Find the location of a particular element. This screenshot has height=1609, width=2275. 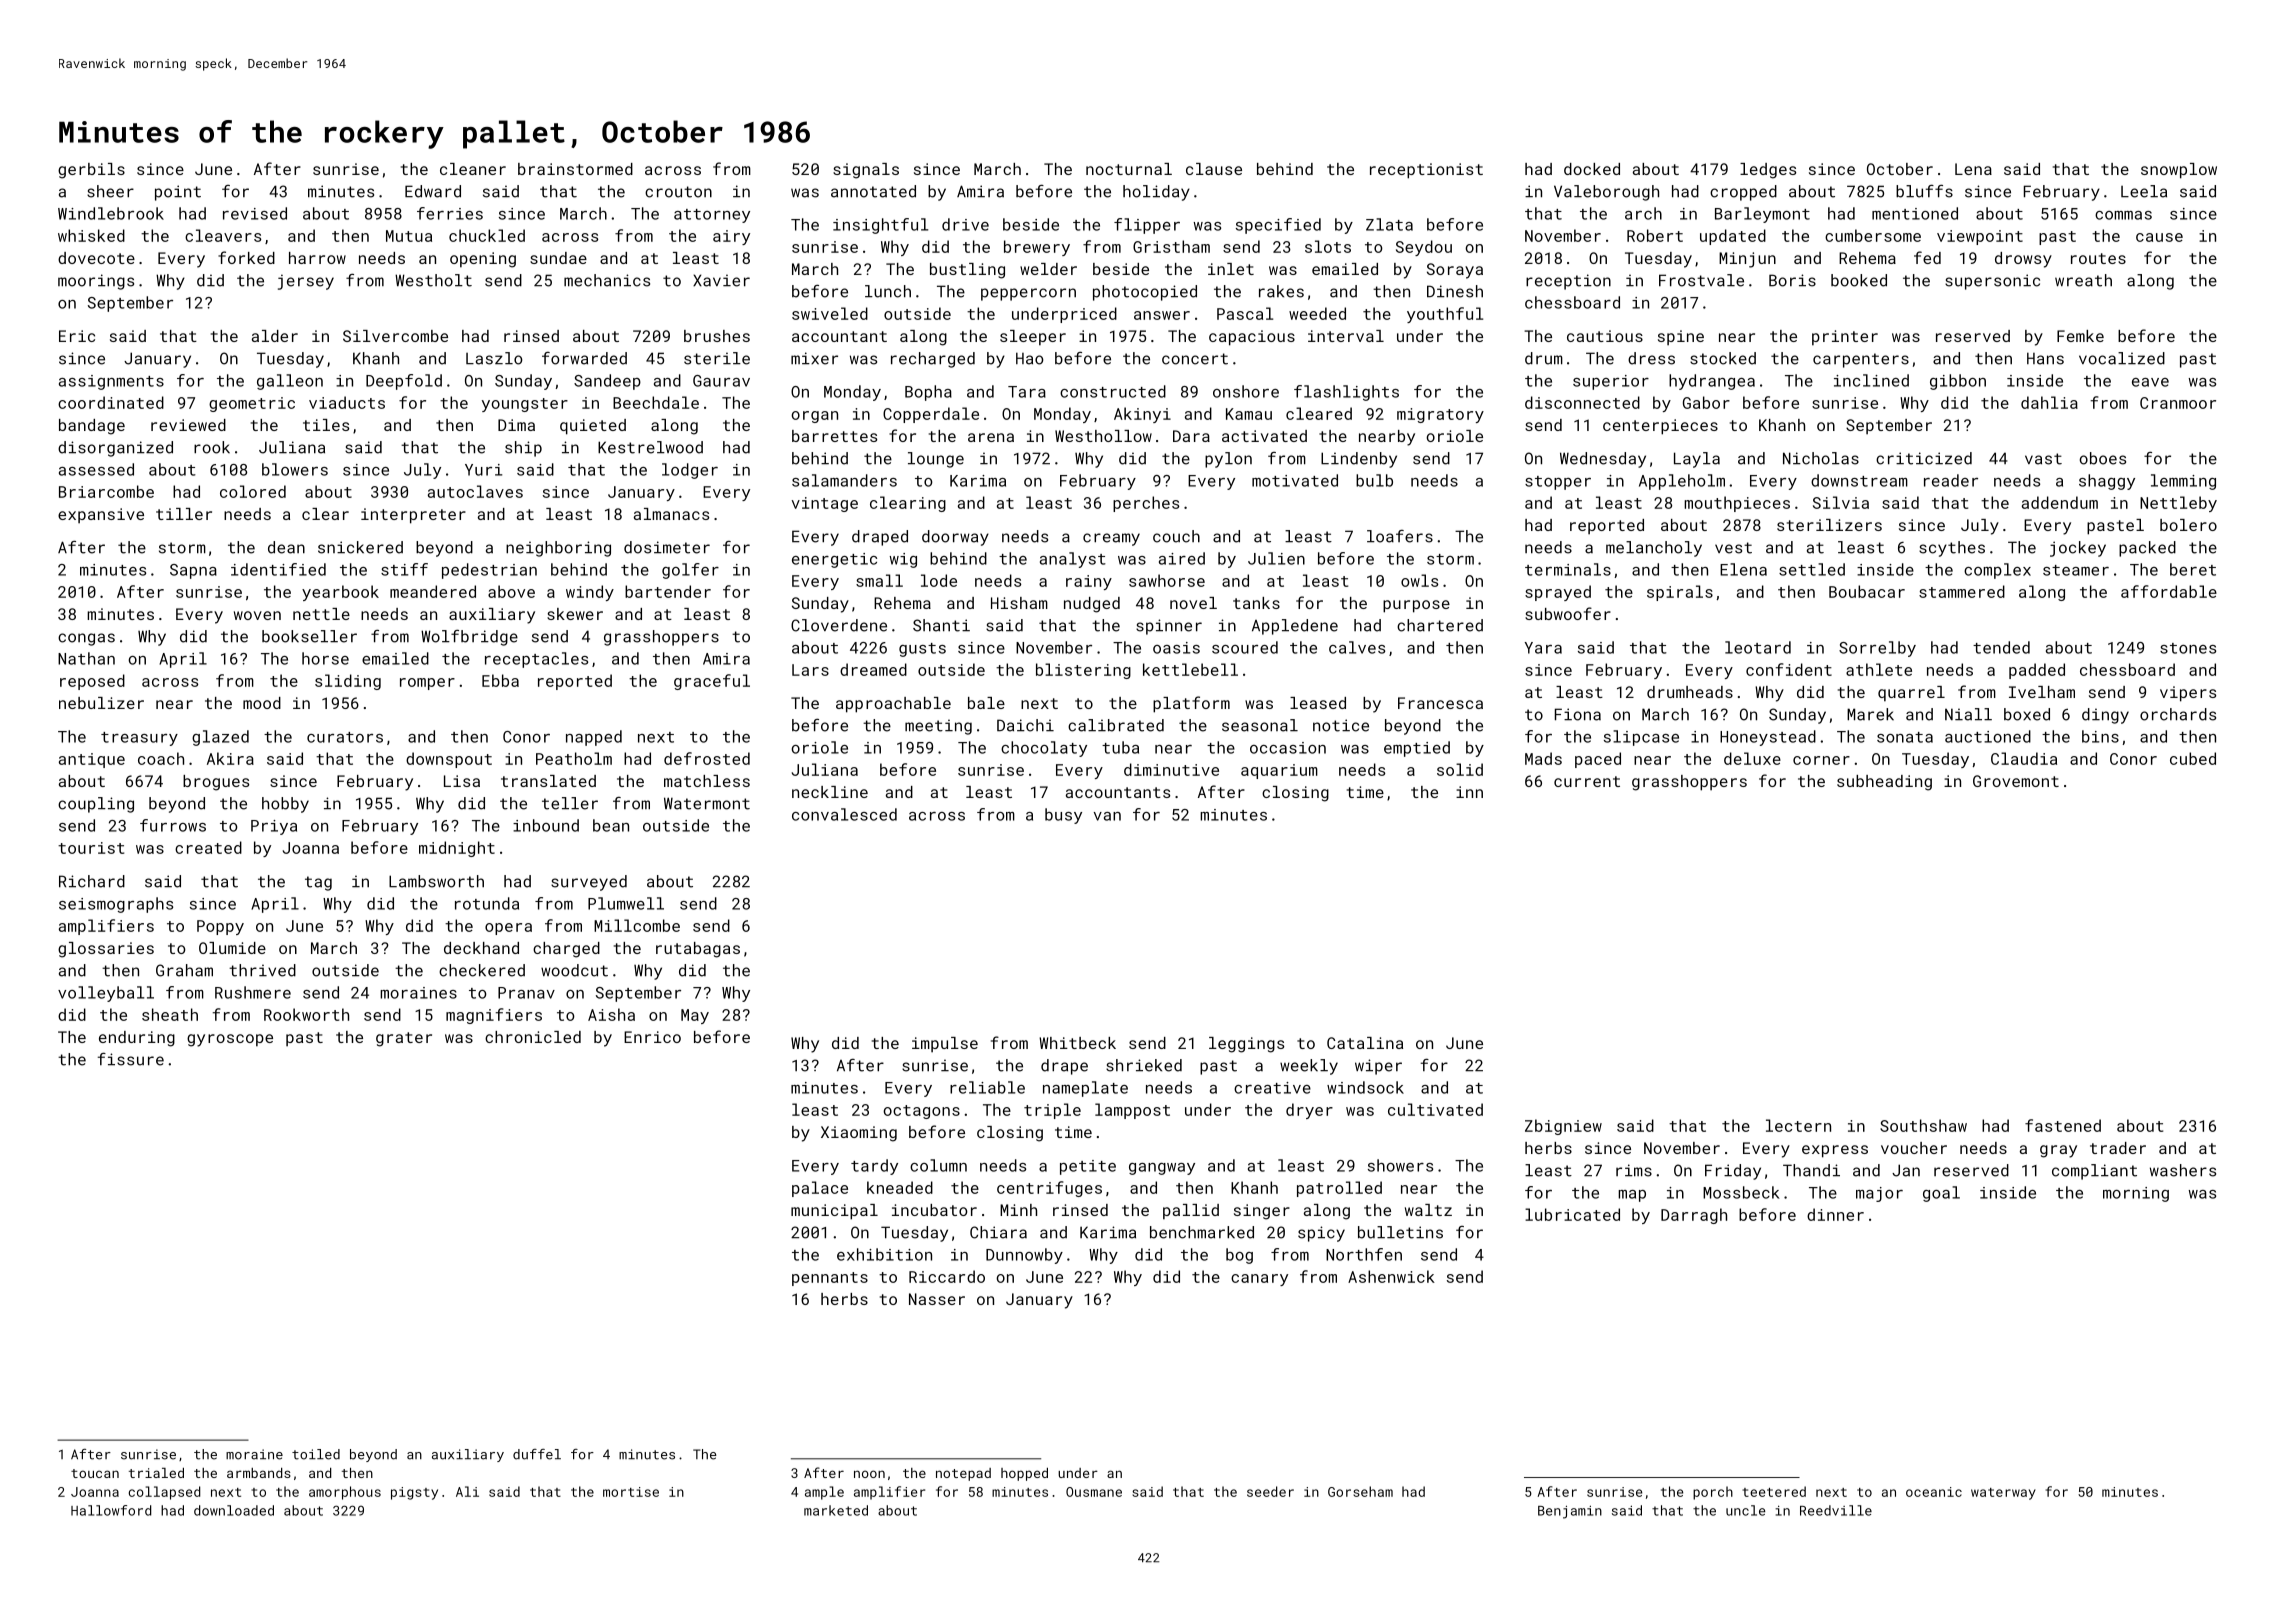

current is located at coordinates (1587, 781).
